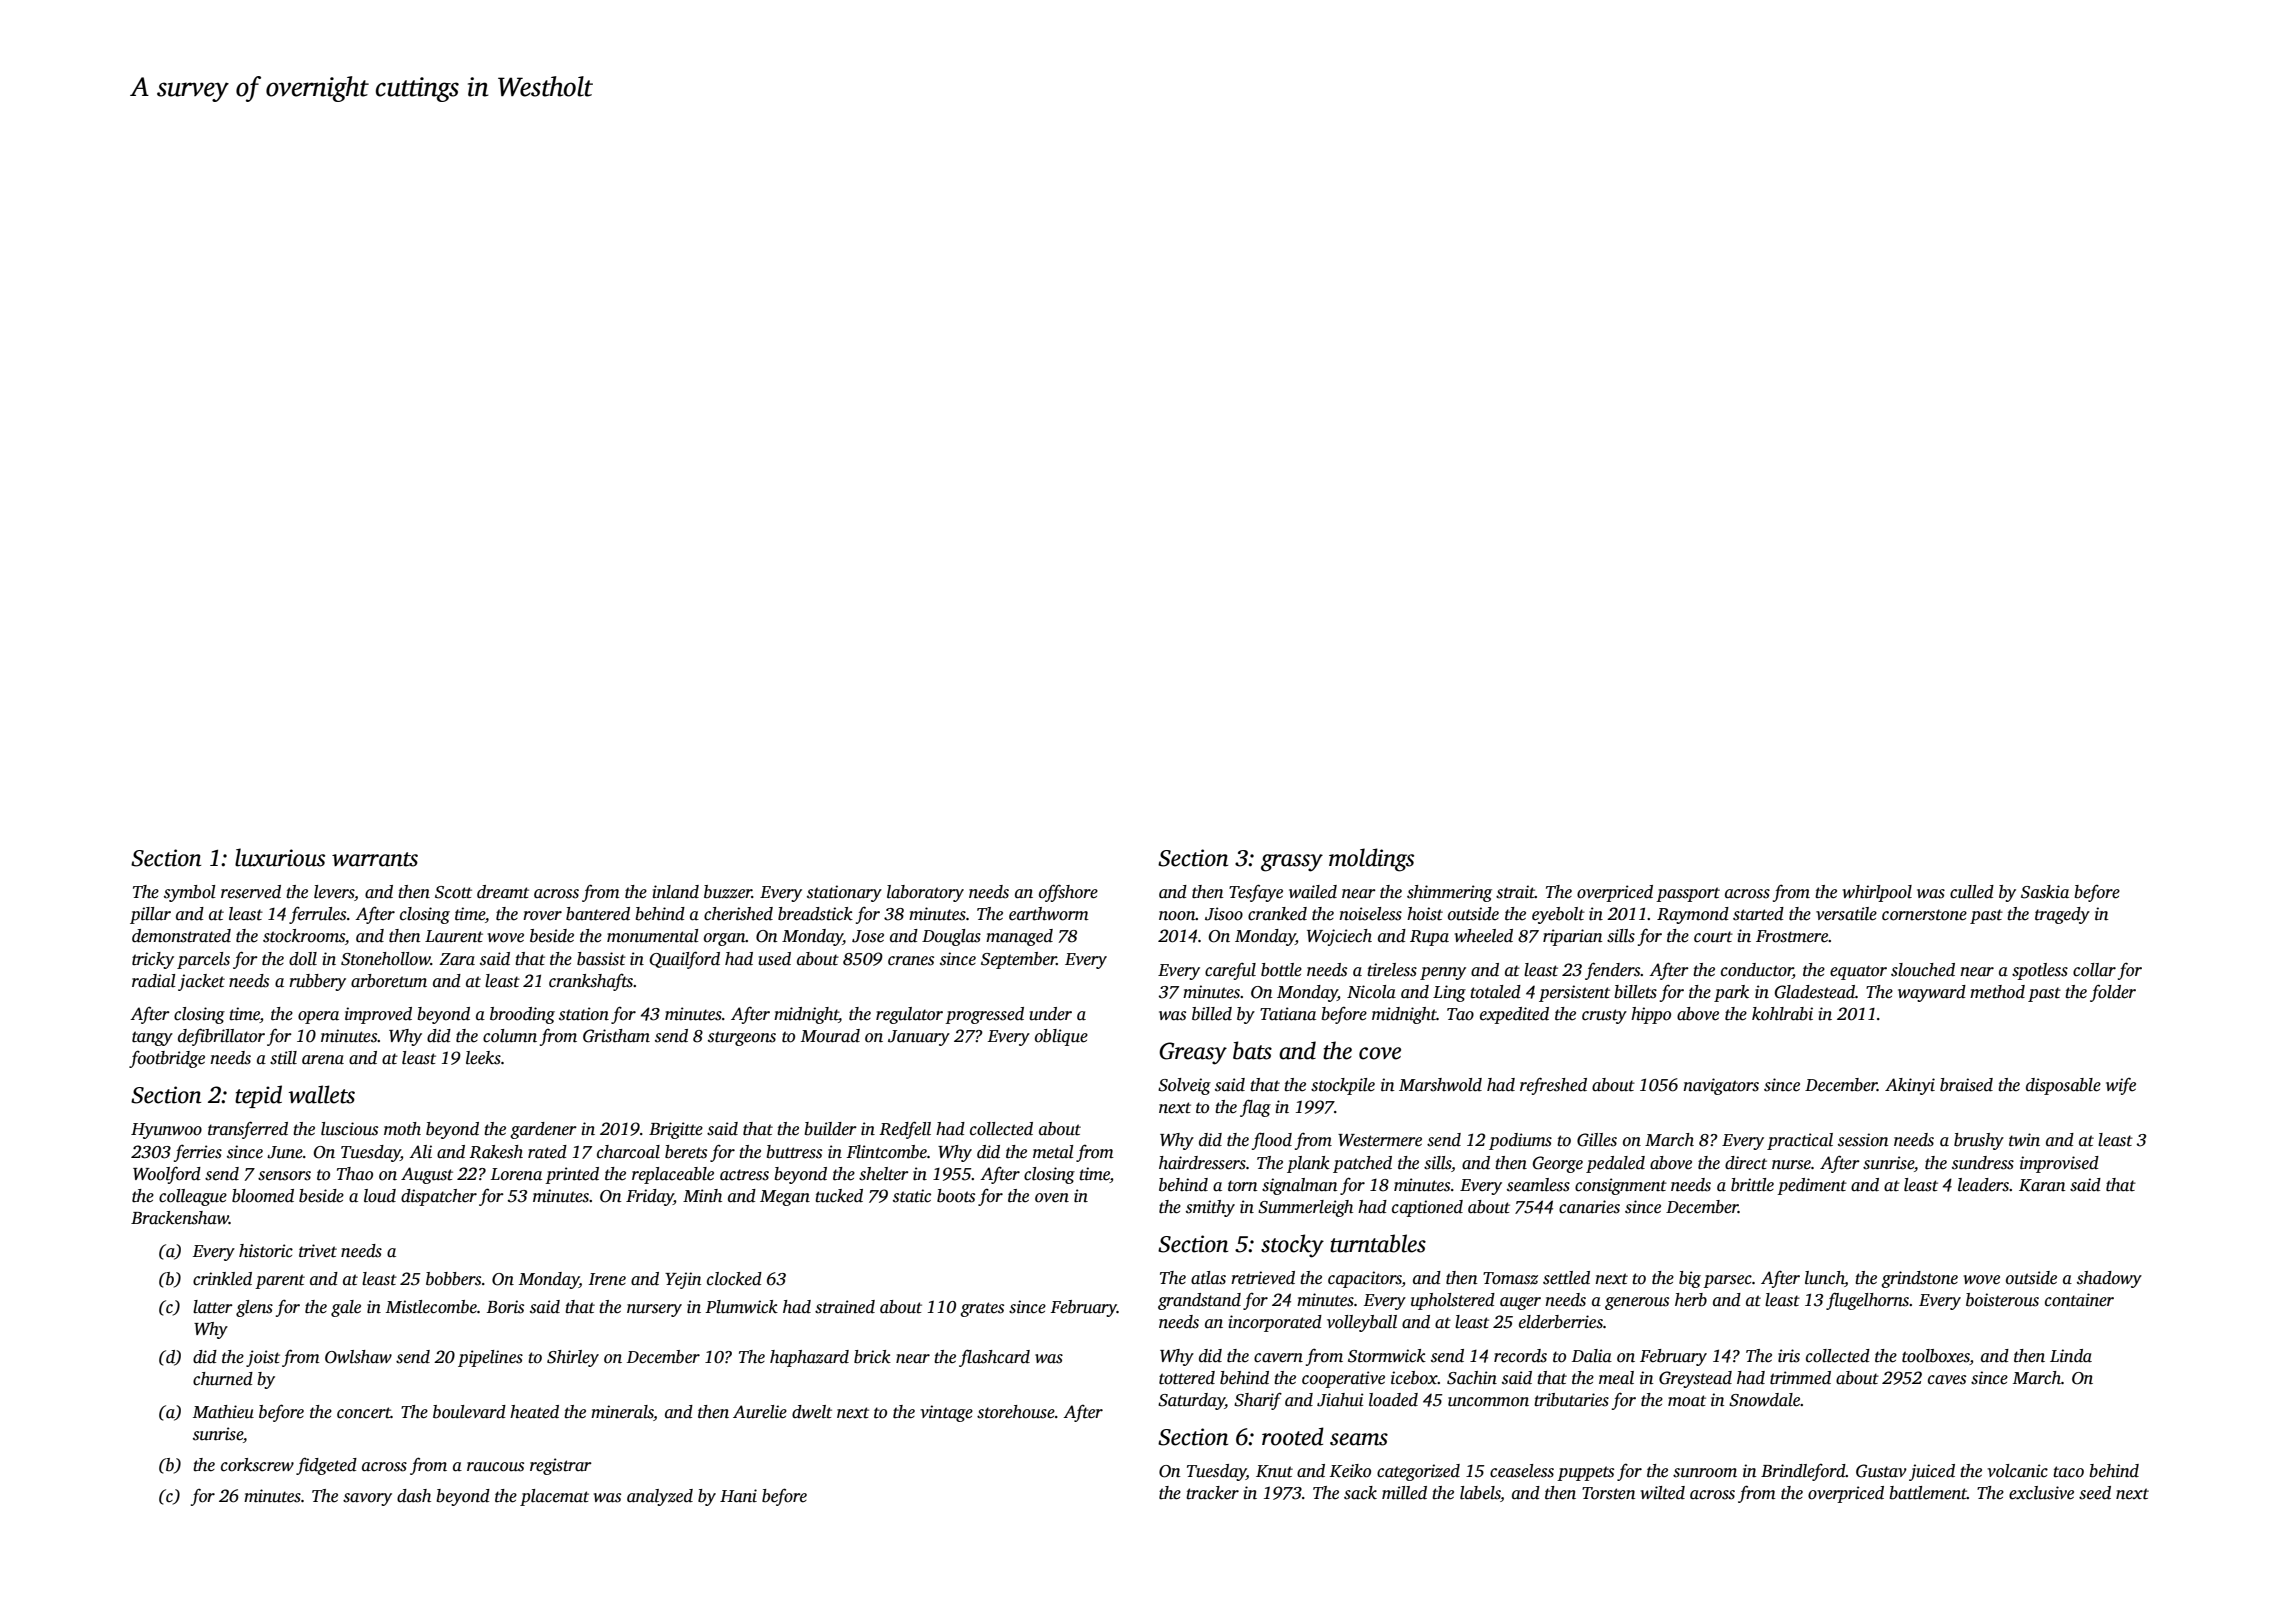  I want to click on sundress, so click(1983, 1163).
